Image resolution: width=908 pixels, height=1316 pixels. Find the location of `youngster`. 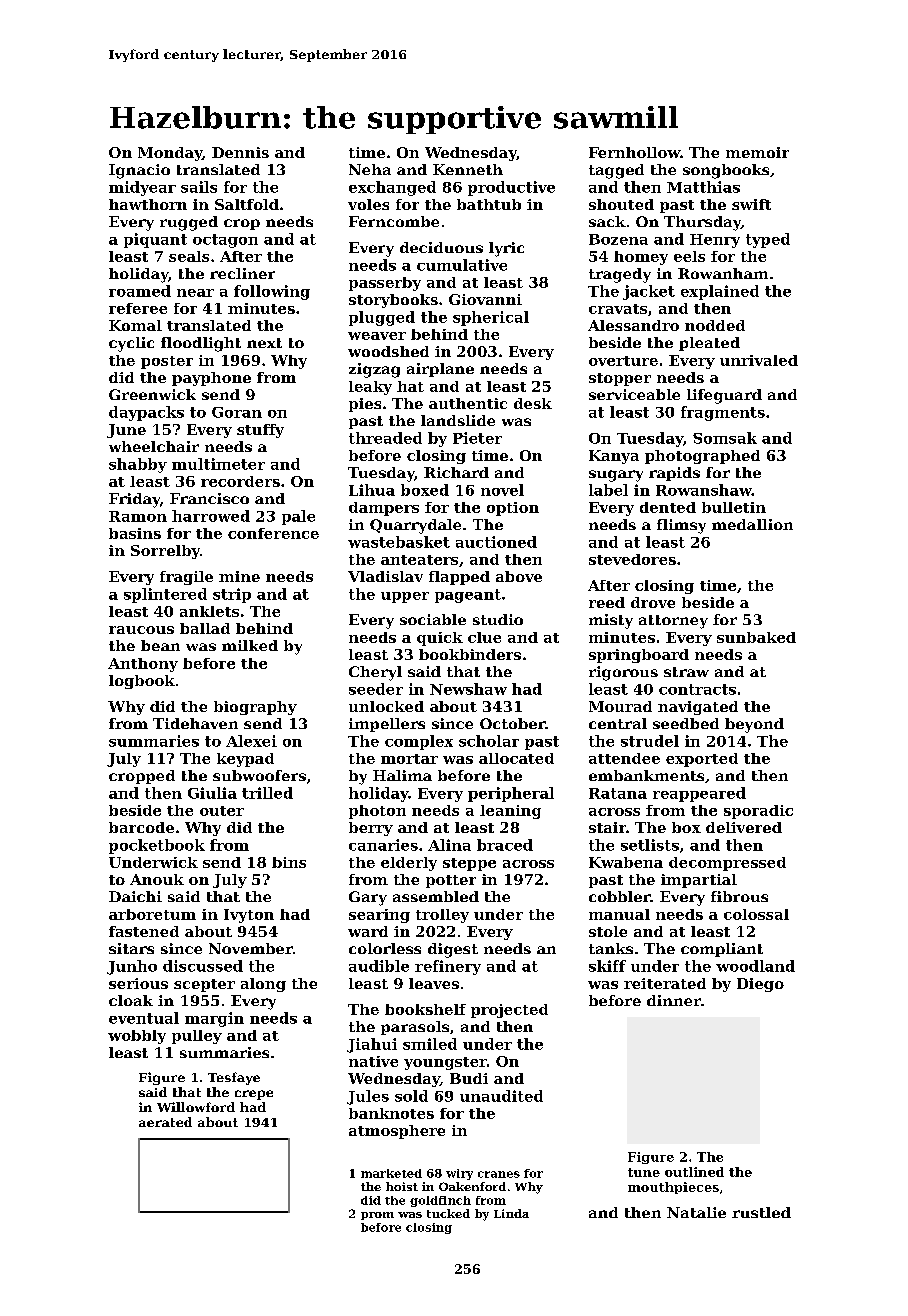

youngster is located at coordinates (445, 1063).
